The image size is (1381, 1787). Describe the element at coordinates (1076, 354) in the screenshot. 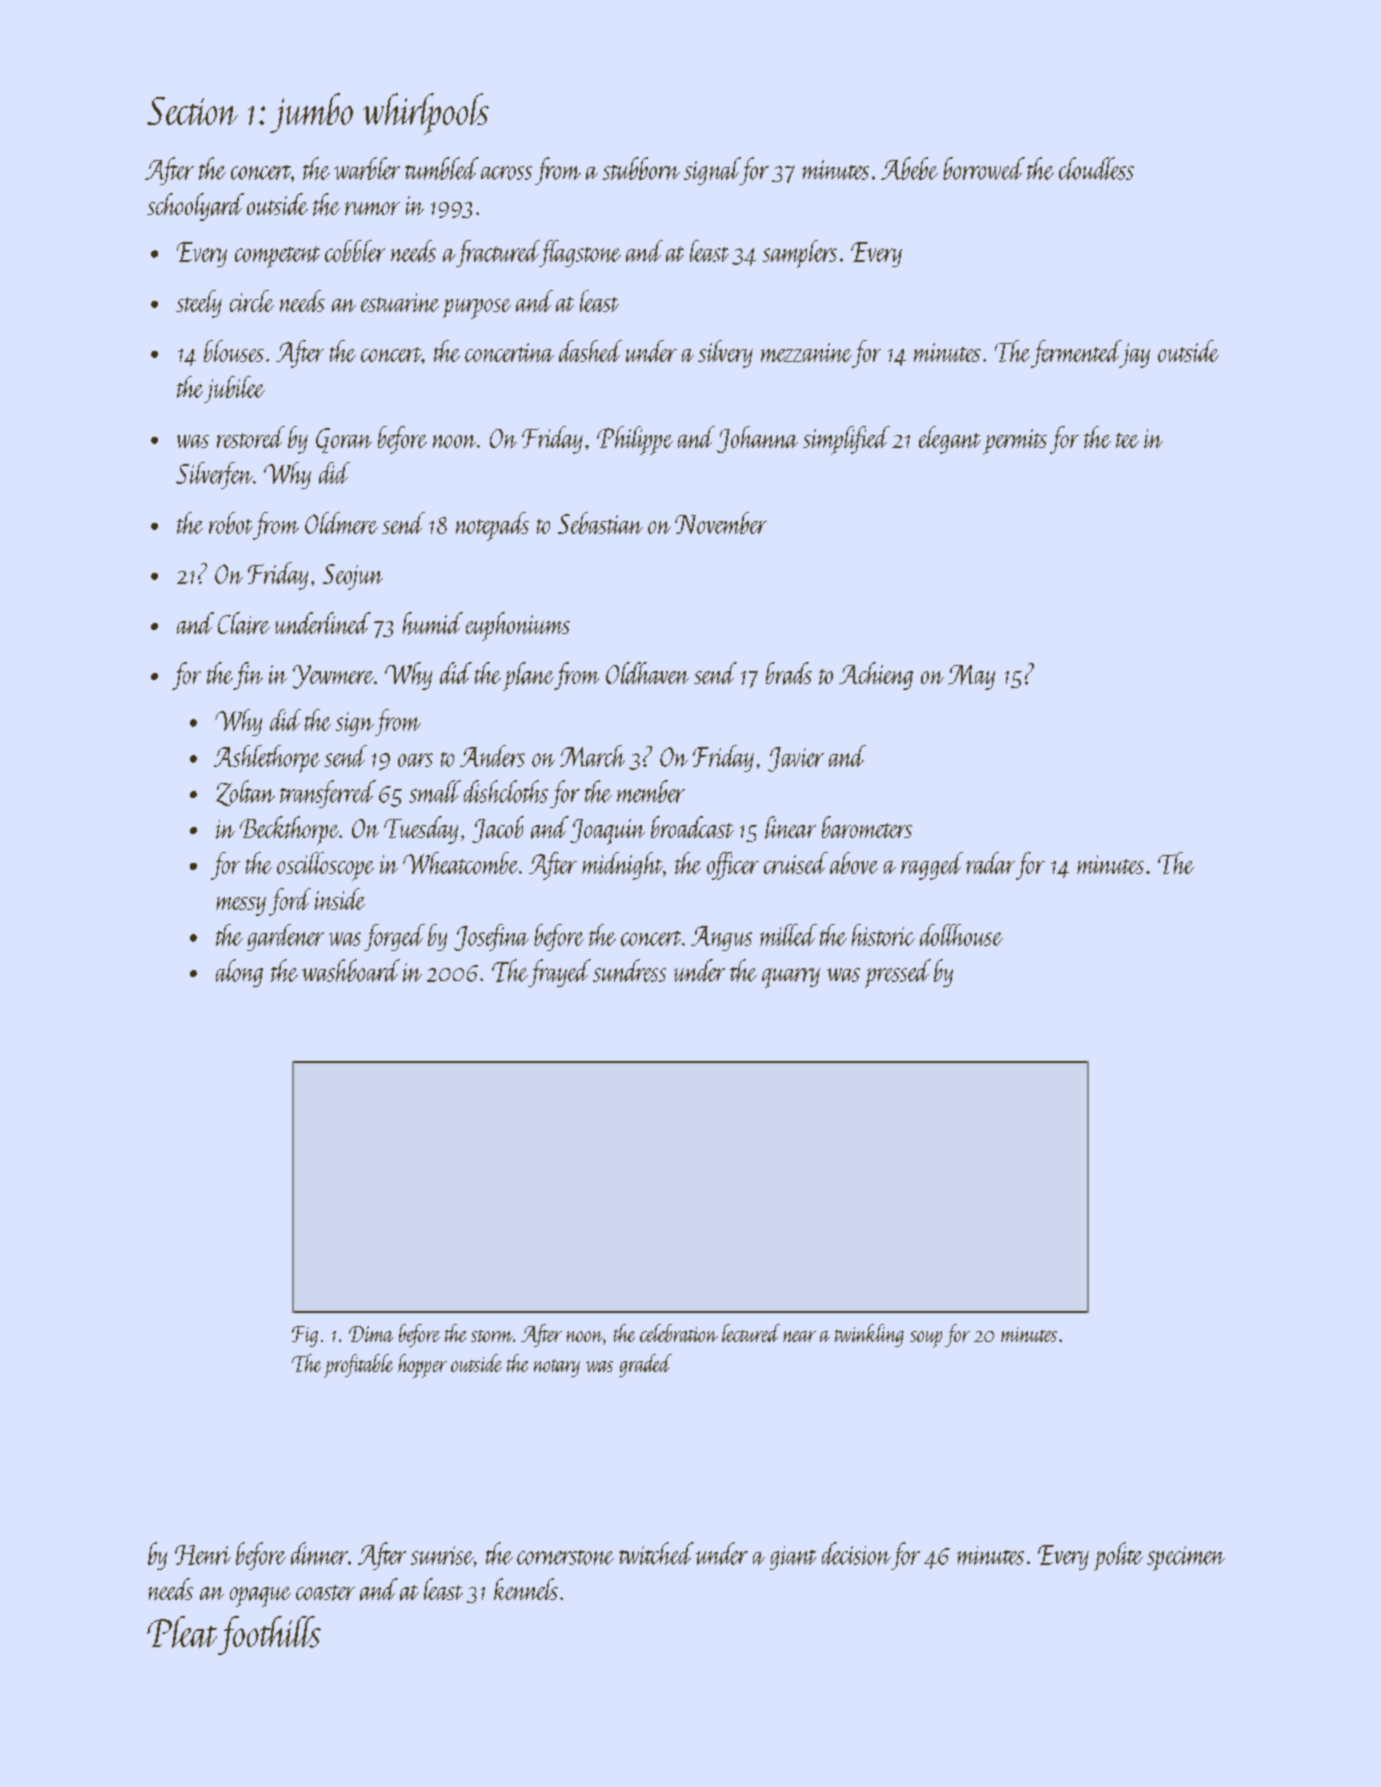

I see `fermented` at that location.
